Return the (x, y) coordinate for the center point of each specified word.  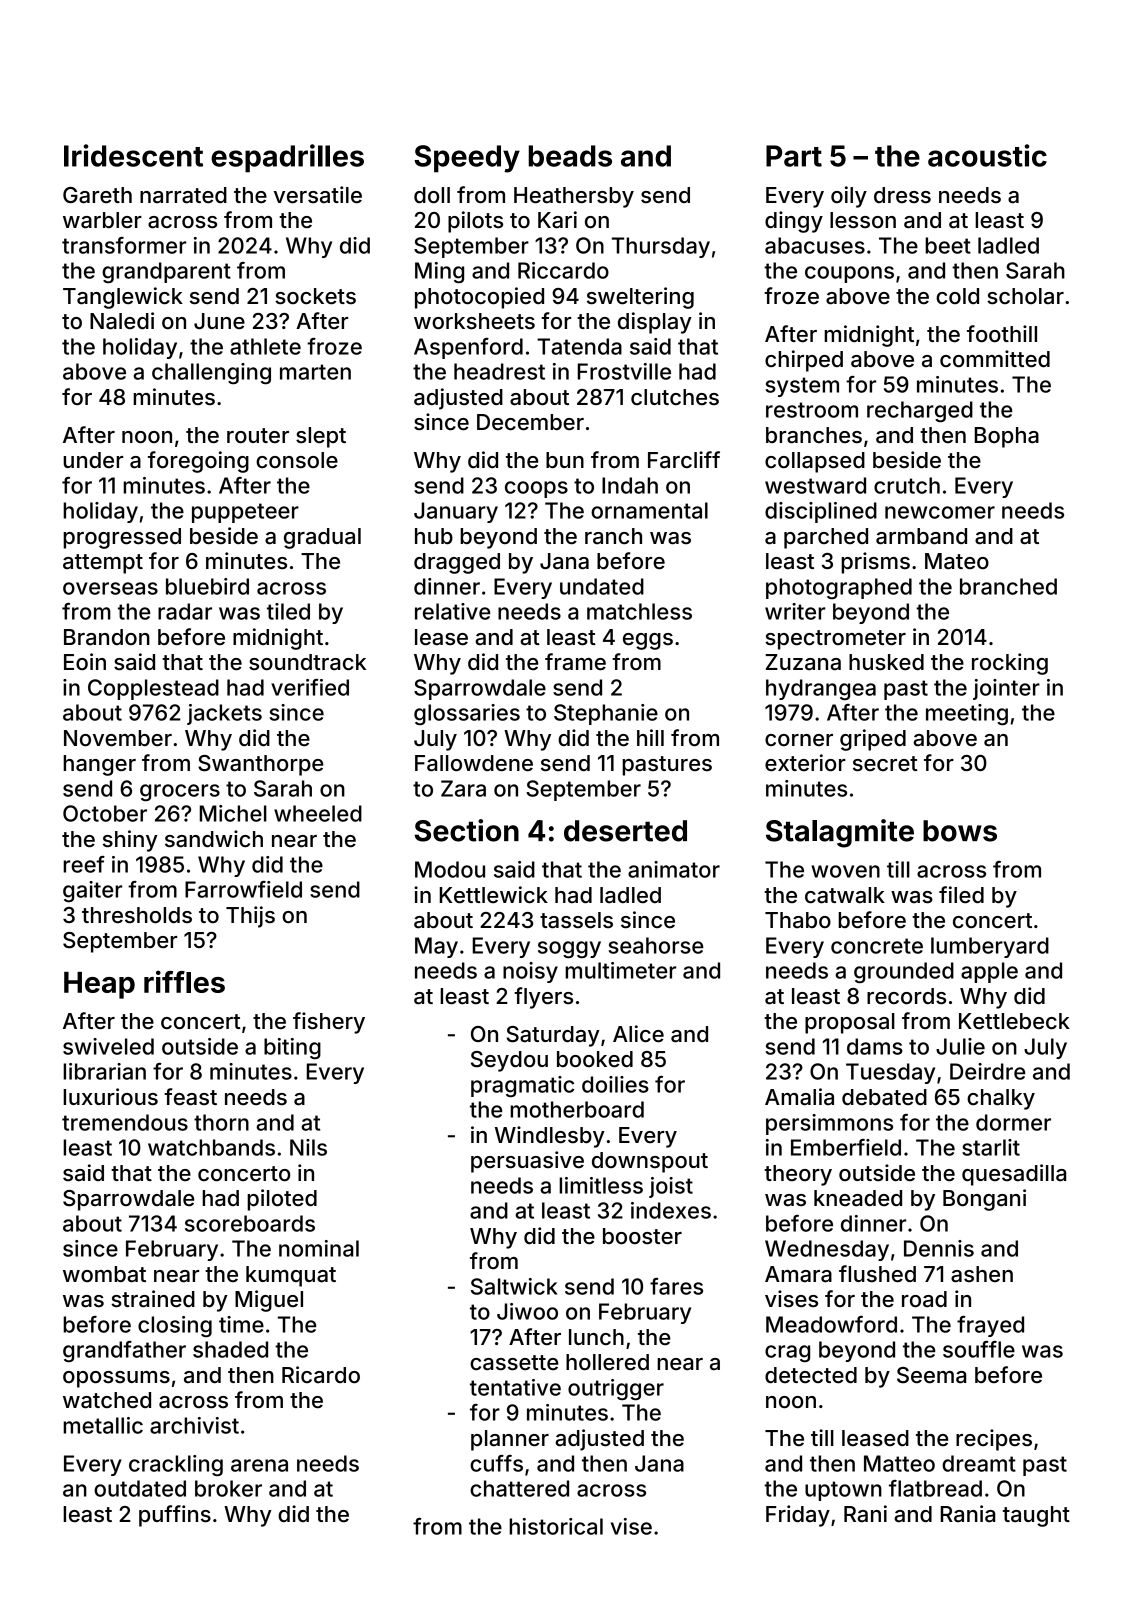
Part (794, 156)
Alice (638, 1034)
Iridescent (133, 155)
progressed (122, 538)
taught (1036, 1516)
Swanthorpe (260, 765)
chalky (1001, 1099)
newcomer (940, 512)
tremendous (125, 1122)
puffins (175, 1516)
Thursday (661, 247)
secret (885, 764)
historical (556, 1526)
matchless (639, 611)
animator (674, 869)
